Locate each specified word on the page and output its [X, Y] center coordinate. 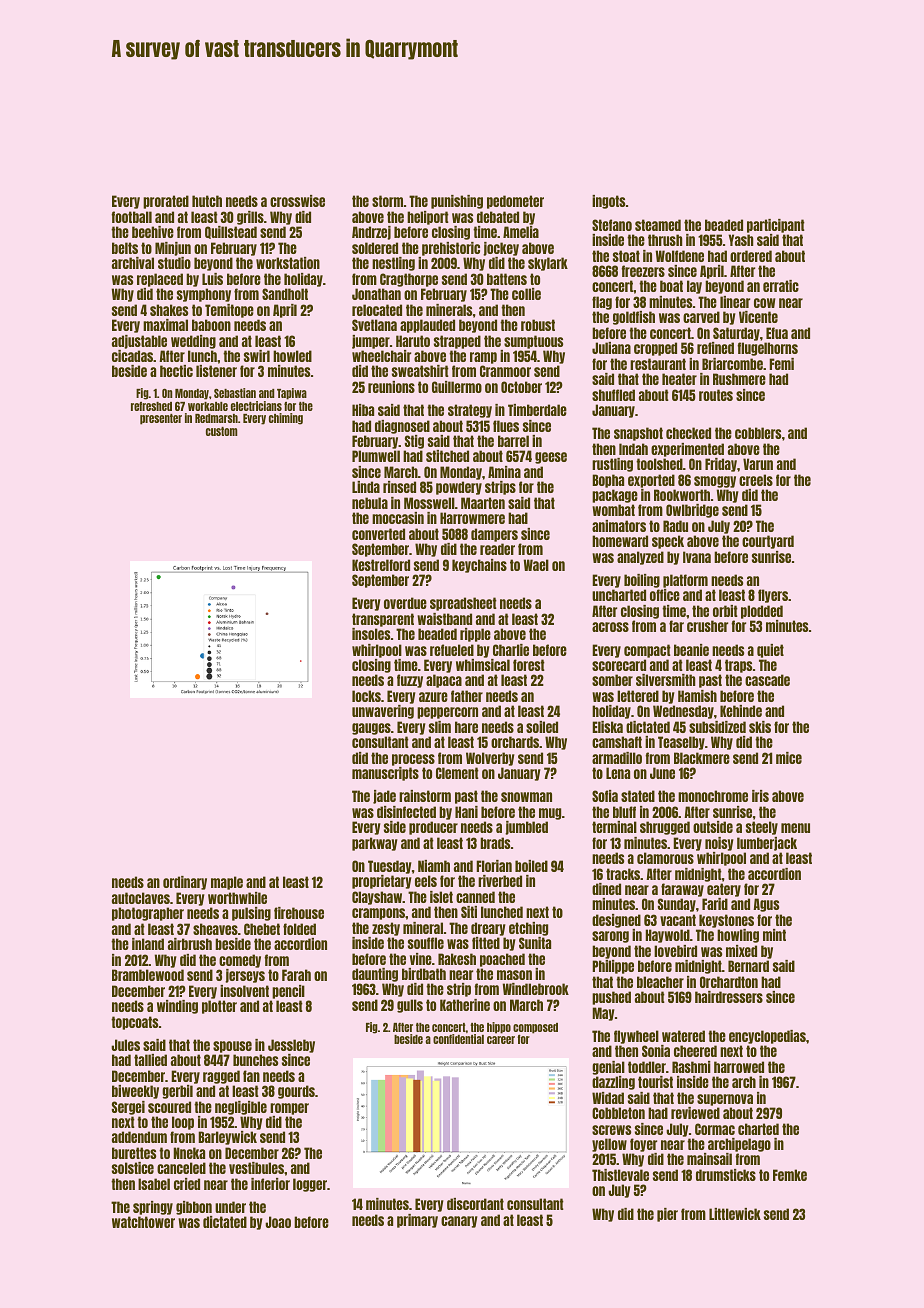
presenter [161, 419]
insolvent [244, 991]
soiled [542, 727]
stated [638, 796]
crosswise [297, 201]
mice [789, 758]
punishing [457, 202]
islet [441, 897]
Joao [278, 1222]
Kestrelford [381, 565]
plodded [762, 612]
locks [366, 696]
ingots [608, 202]
